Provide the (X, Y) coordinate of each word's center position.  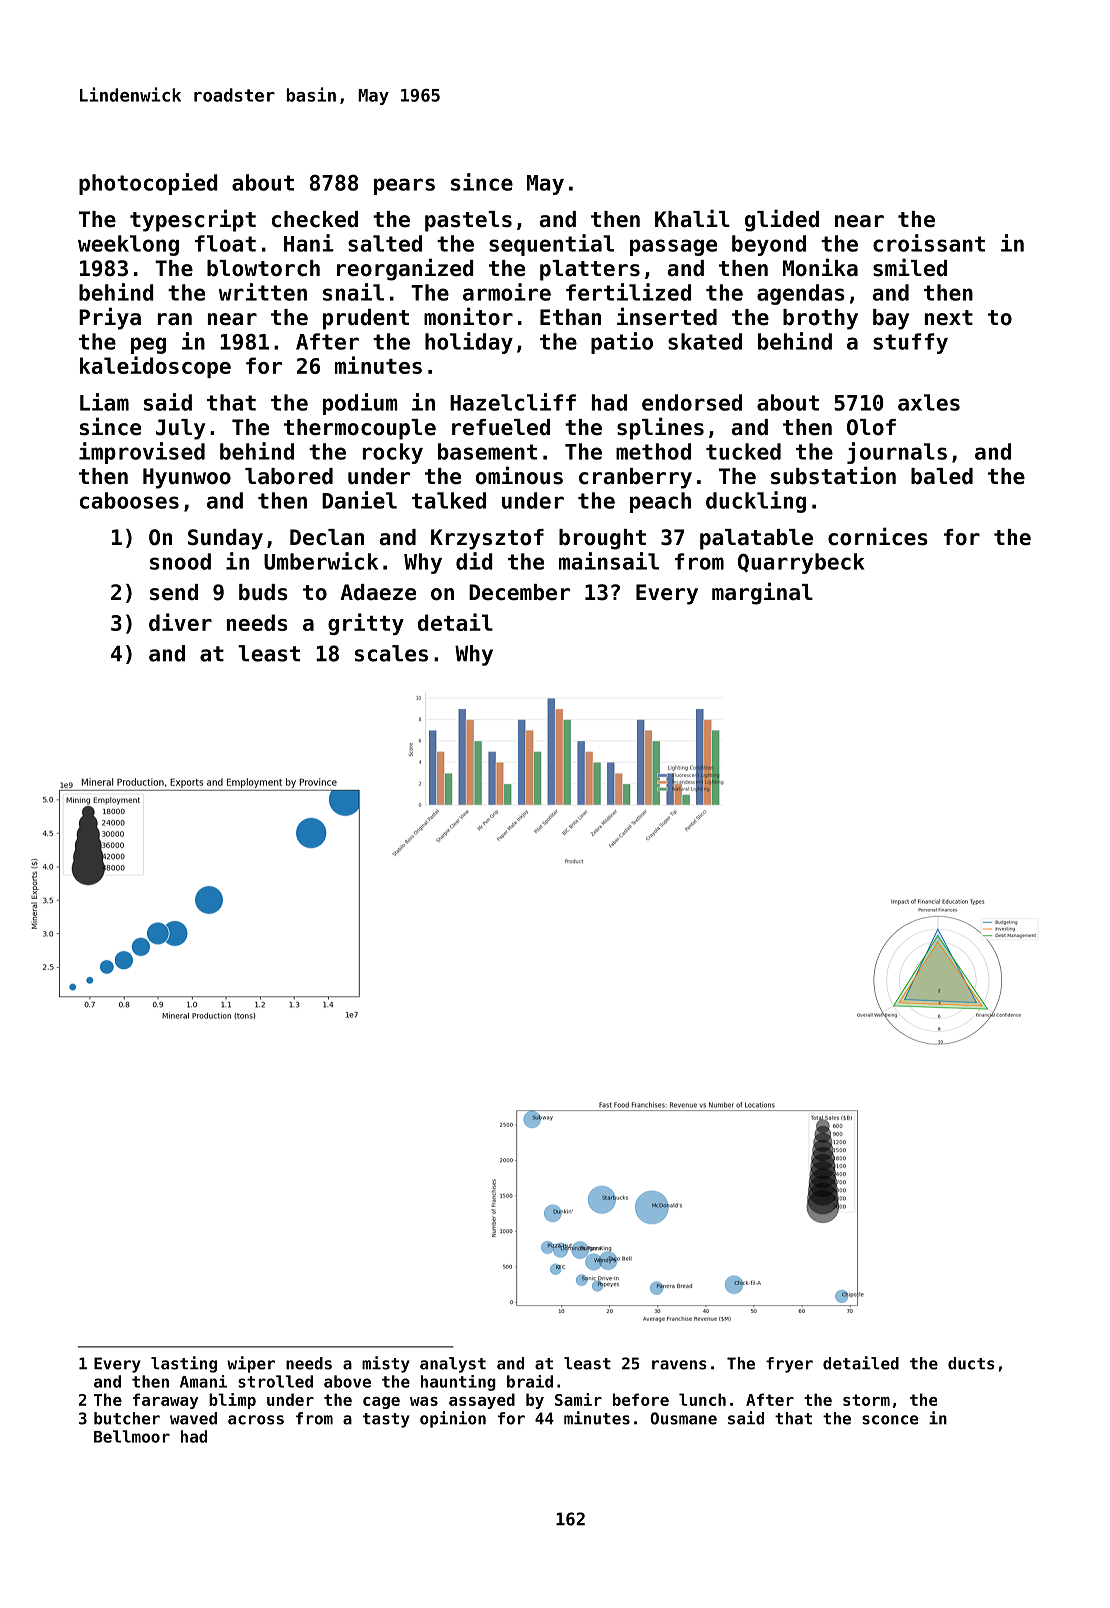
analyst (453, 1365)
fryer (789, 1365)
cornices (878, 536)
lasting (184, 1364)
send (174, 592)
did (474, 561)
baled (942, 476)
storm (866, 1400)
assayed (482, 1401)
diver (180, 622)
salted (385, 243)
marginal (762, 593)
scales (391, 653)
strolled (275, 1381)
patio (622, 343)
